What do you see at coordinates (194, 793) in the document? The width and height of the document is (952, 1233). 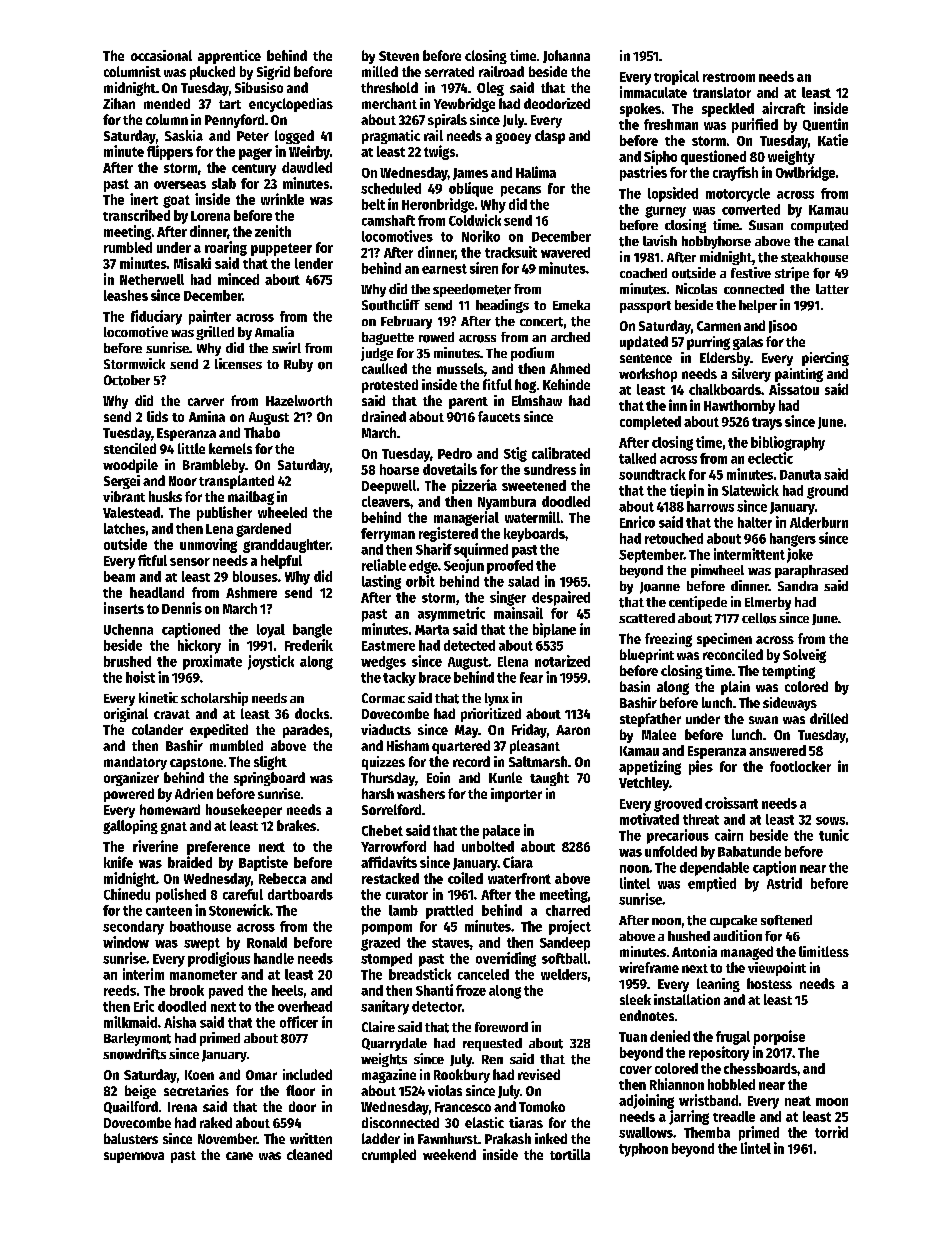 I see `Adrien` at bounding box center [194, 793].
